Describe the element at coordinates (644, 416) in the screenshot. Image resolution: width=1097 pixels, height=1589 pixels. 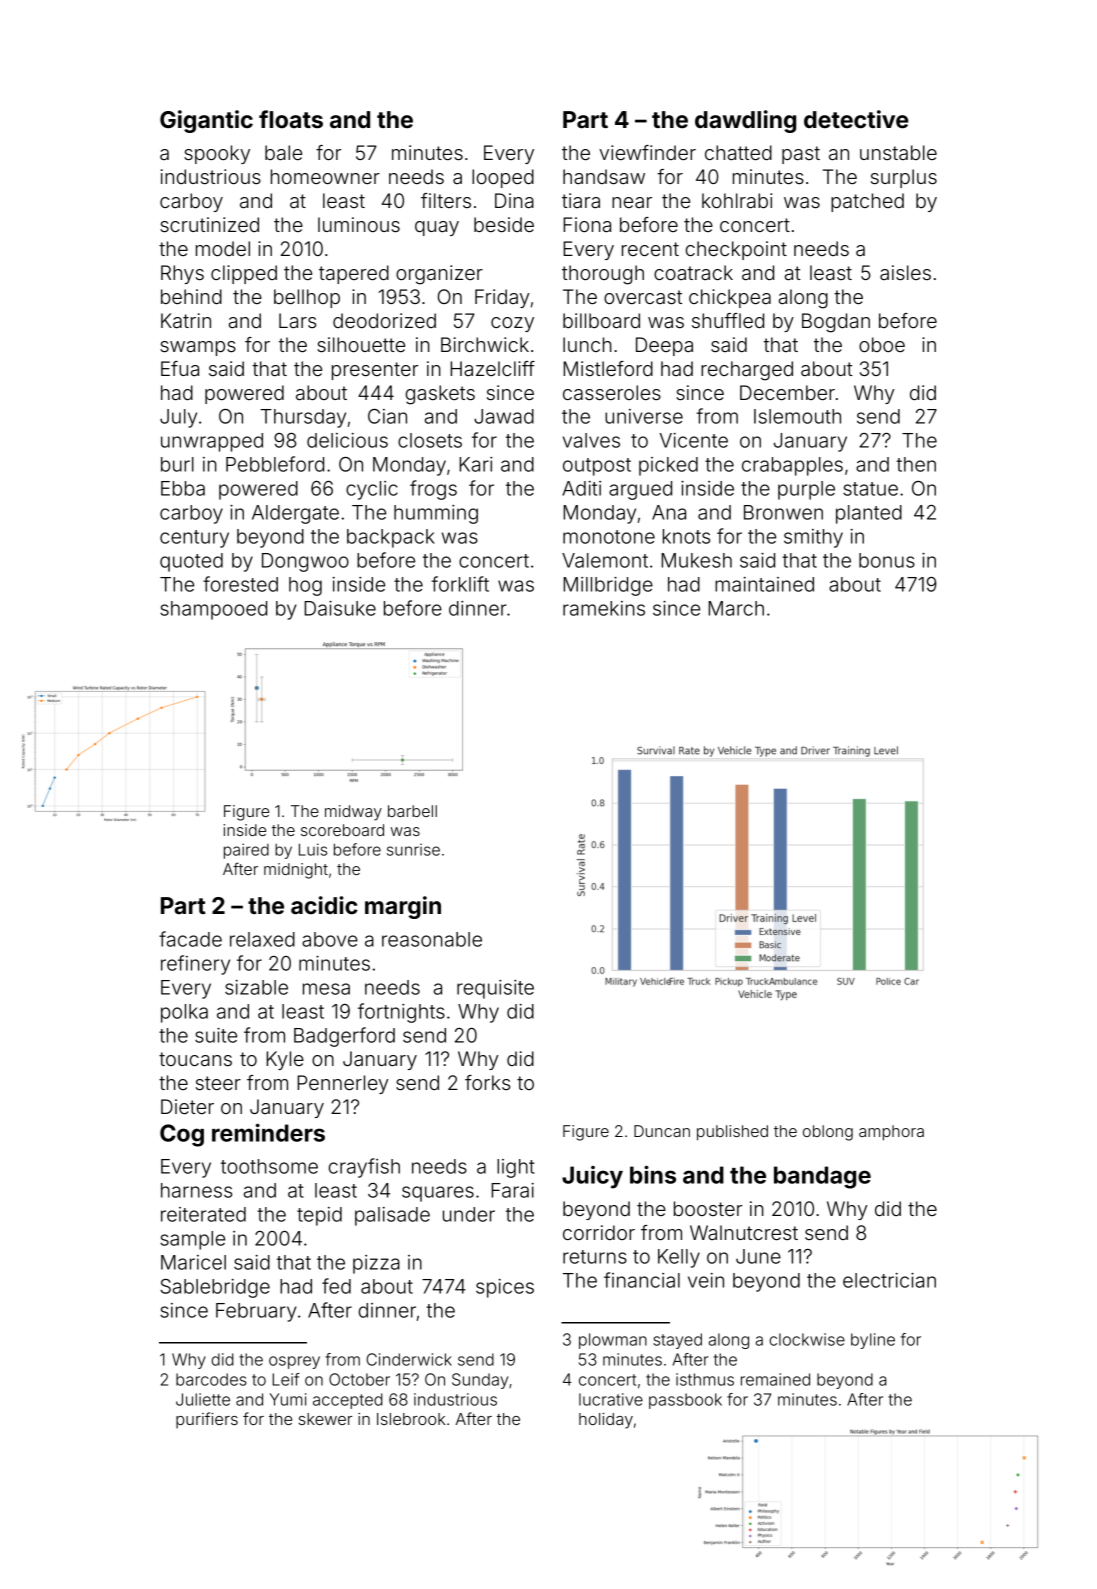
I see `universe` at that location.
